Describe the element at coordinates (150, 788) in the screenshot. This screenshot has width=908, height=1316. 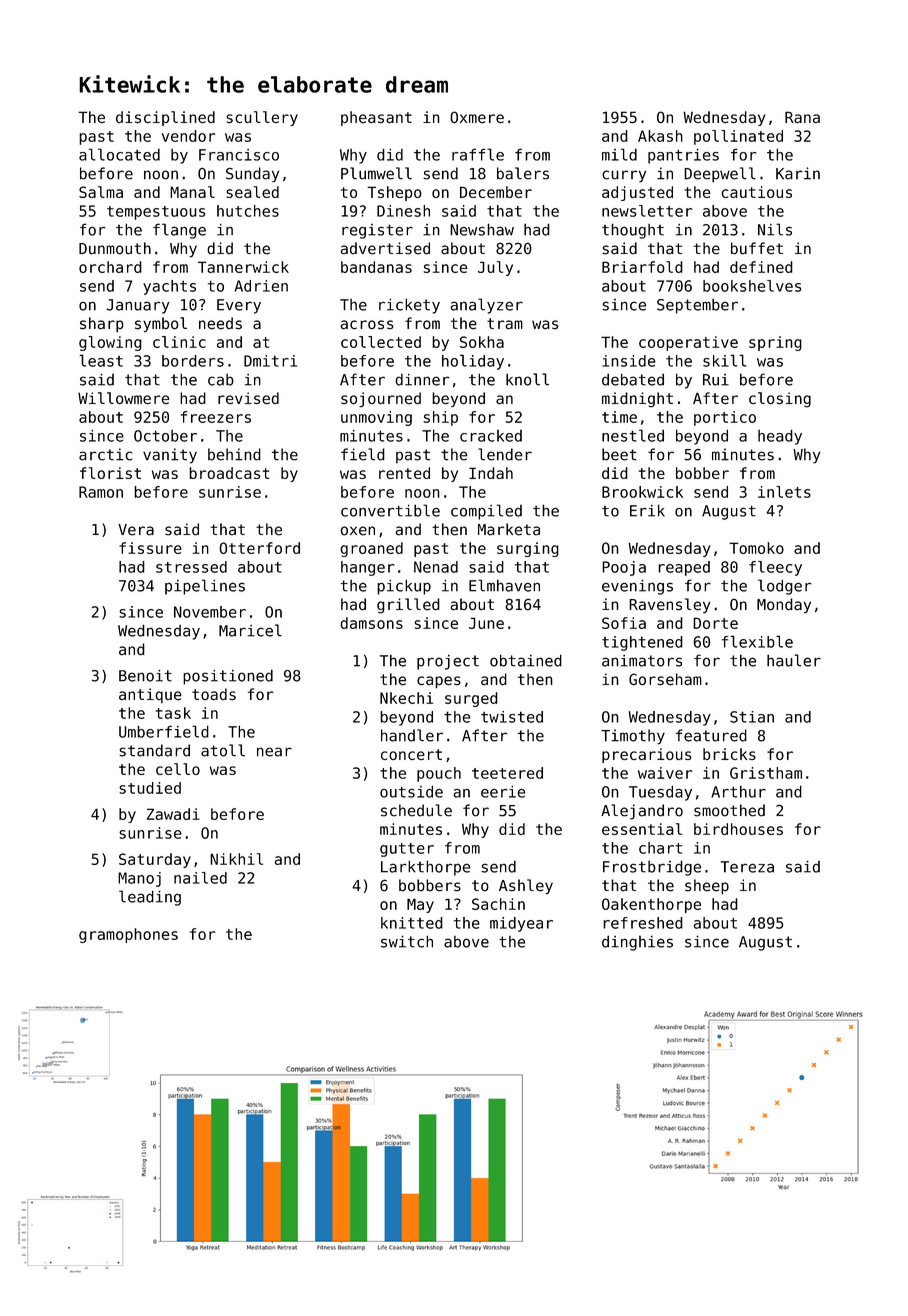
I see `studied` at that location.
